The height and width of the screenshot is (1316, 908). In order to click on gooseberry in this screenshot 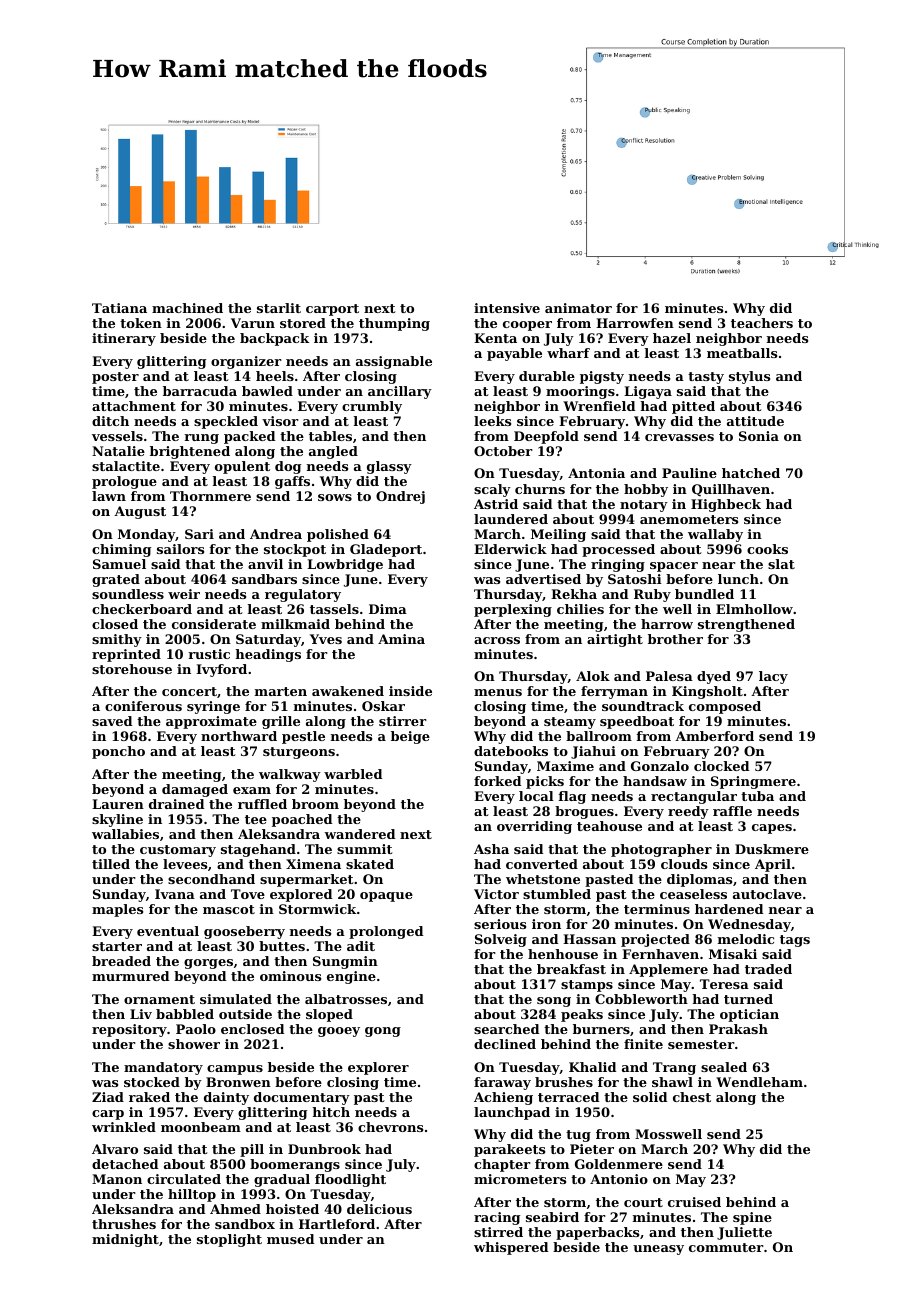, I will do `click(244, 932)`.
